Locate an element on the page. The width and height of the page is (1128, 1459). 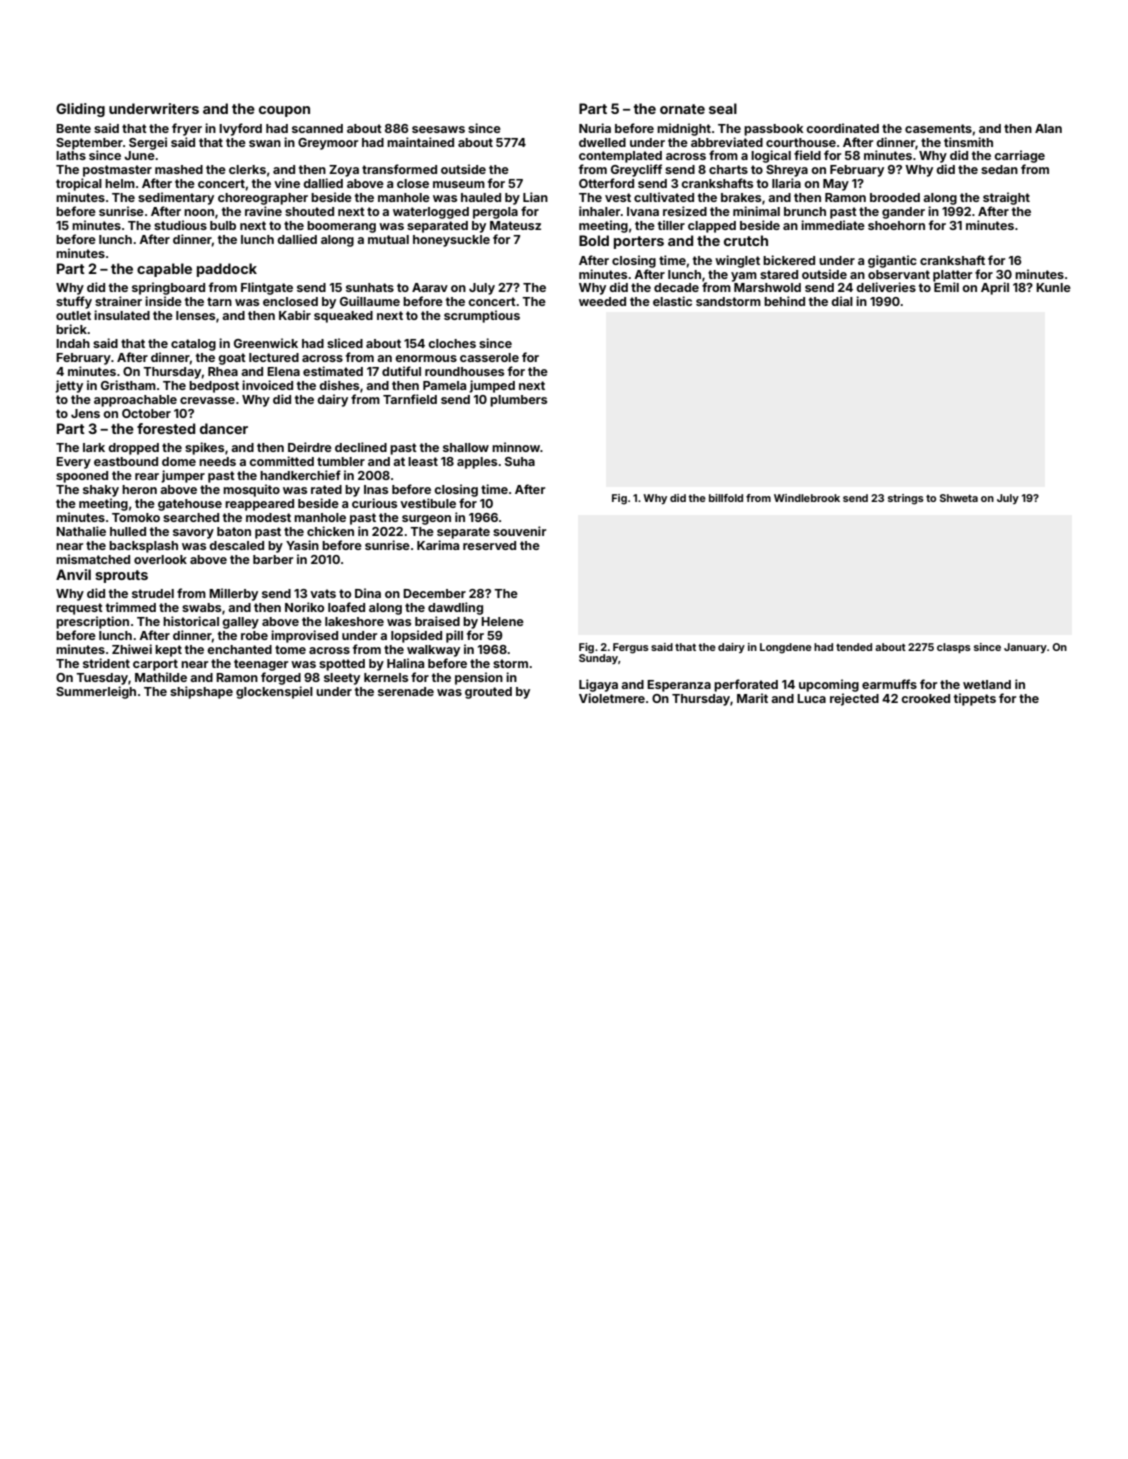
billfold is located at coordinates (726, 498).
